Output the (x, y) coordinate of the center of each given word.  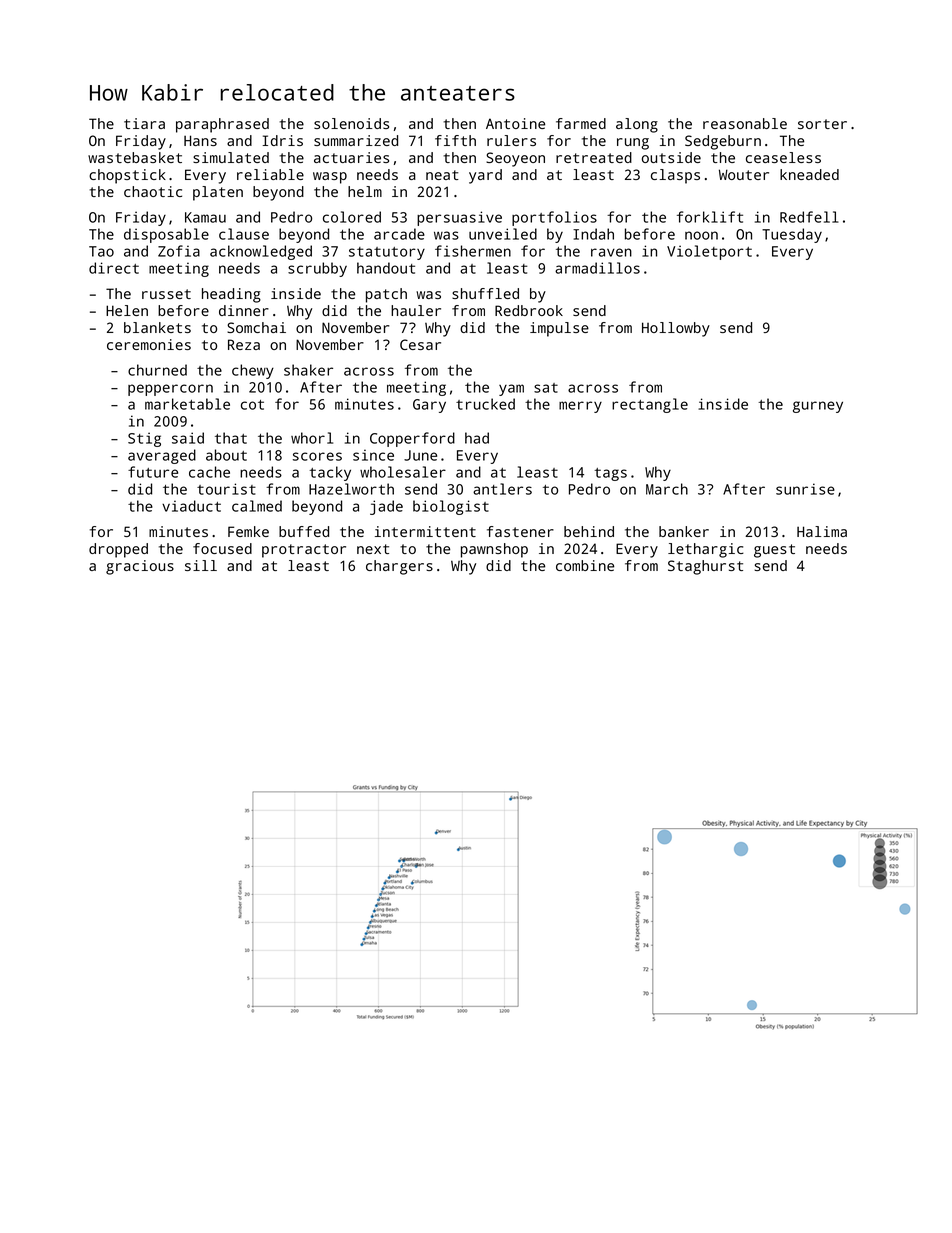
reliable (270, 174)
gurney (818, 407)
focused (222, 548)
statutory (387, 253)
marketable (187, 404)
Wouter (744, 174)
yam (511, 390)
